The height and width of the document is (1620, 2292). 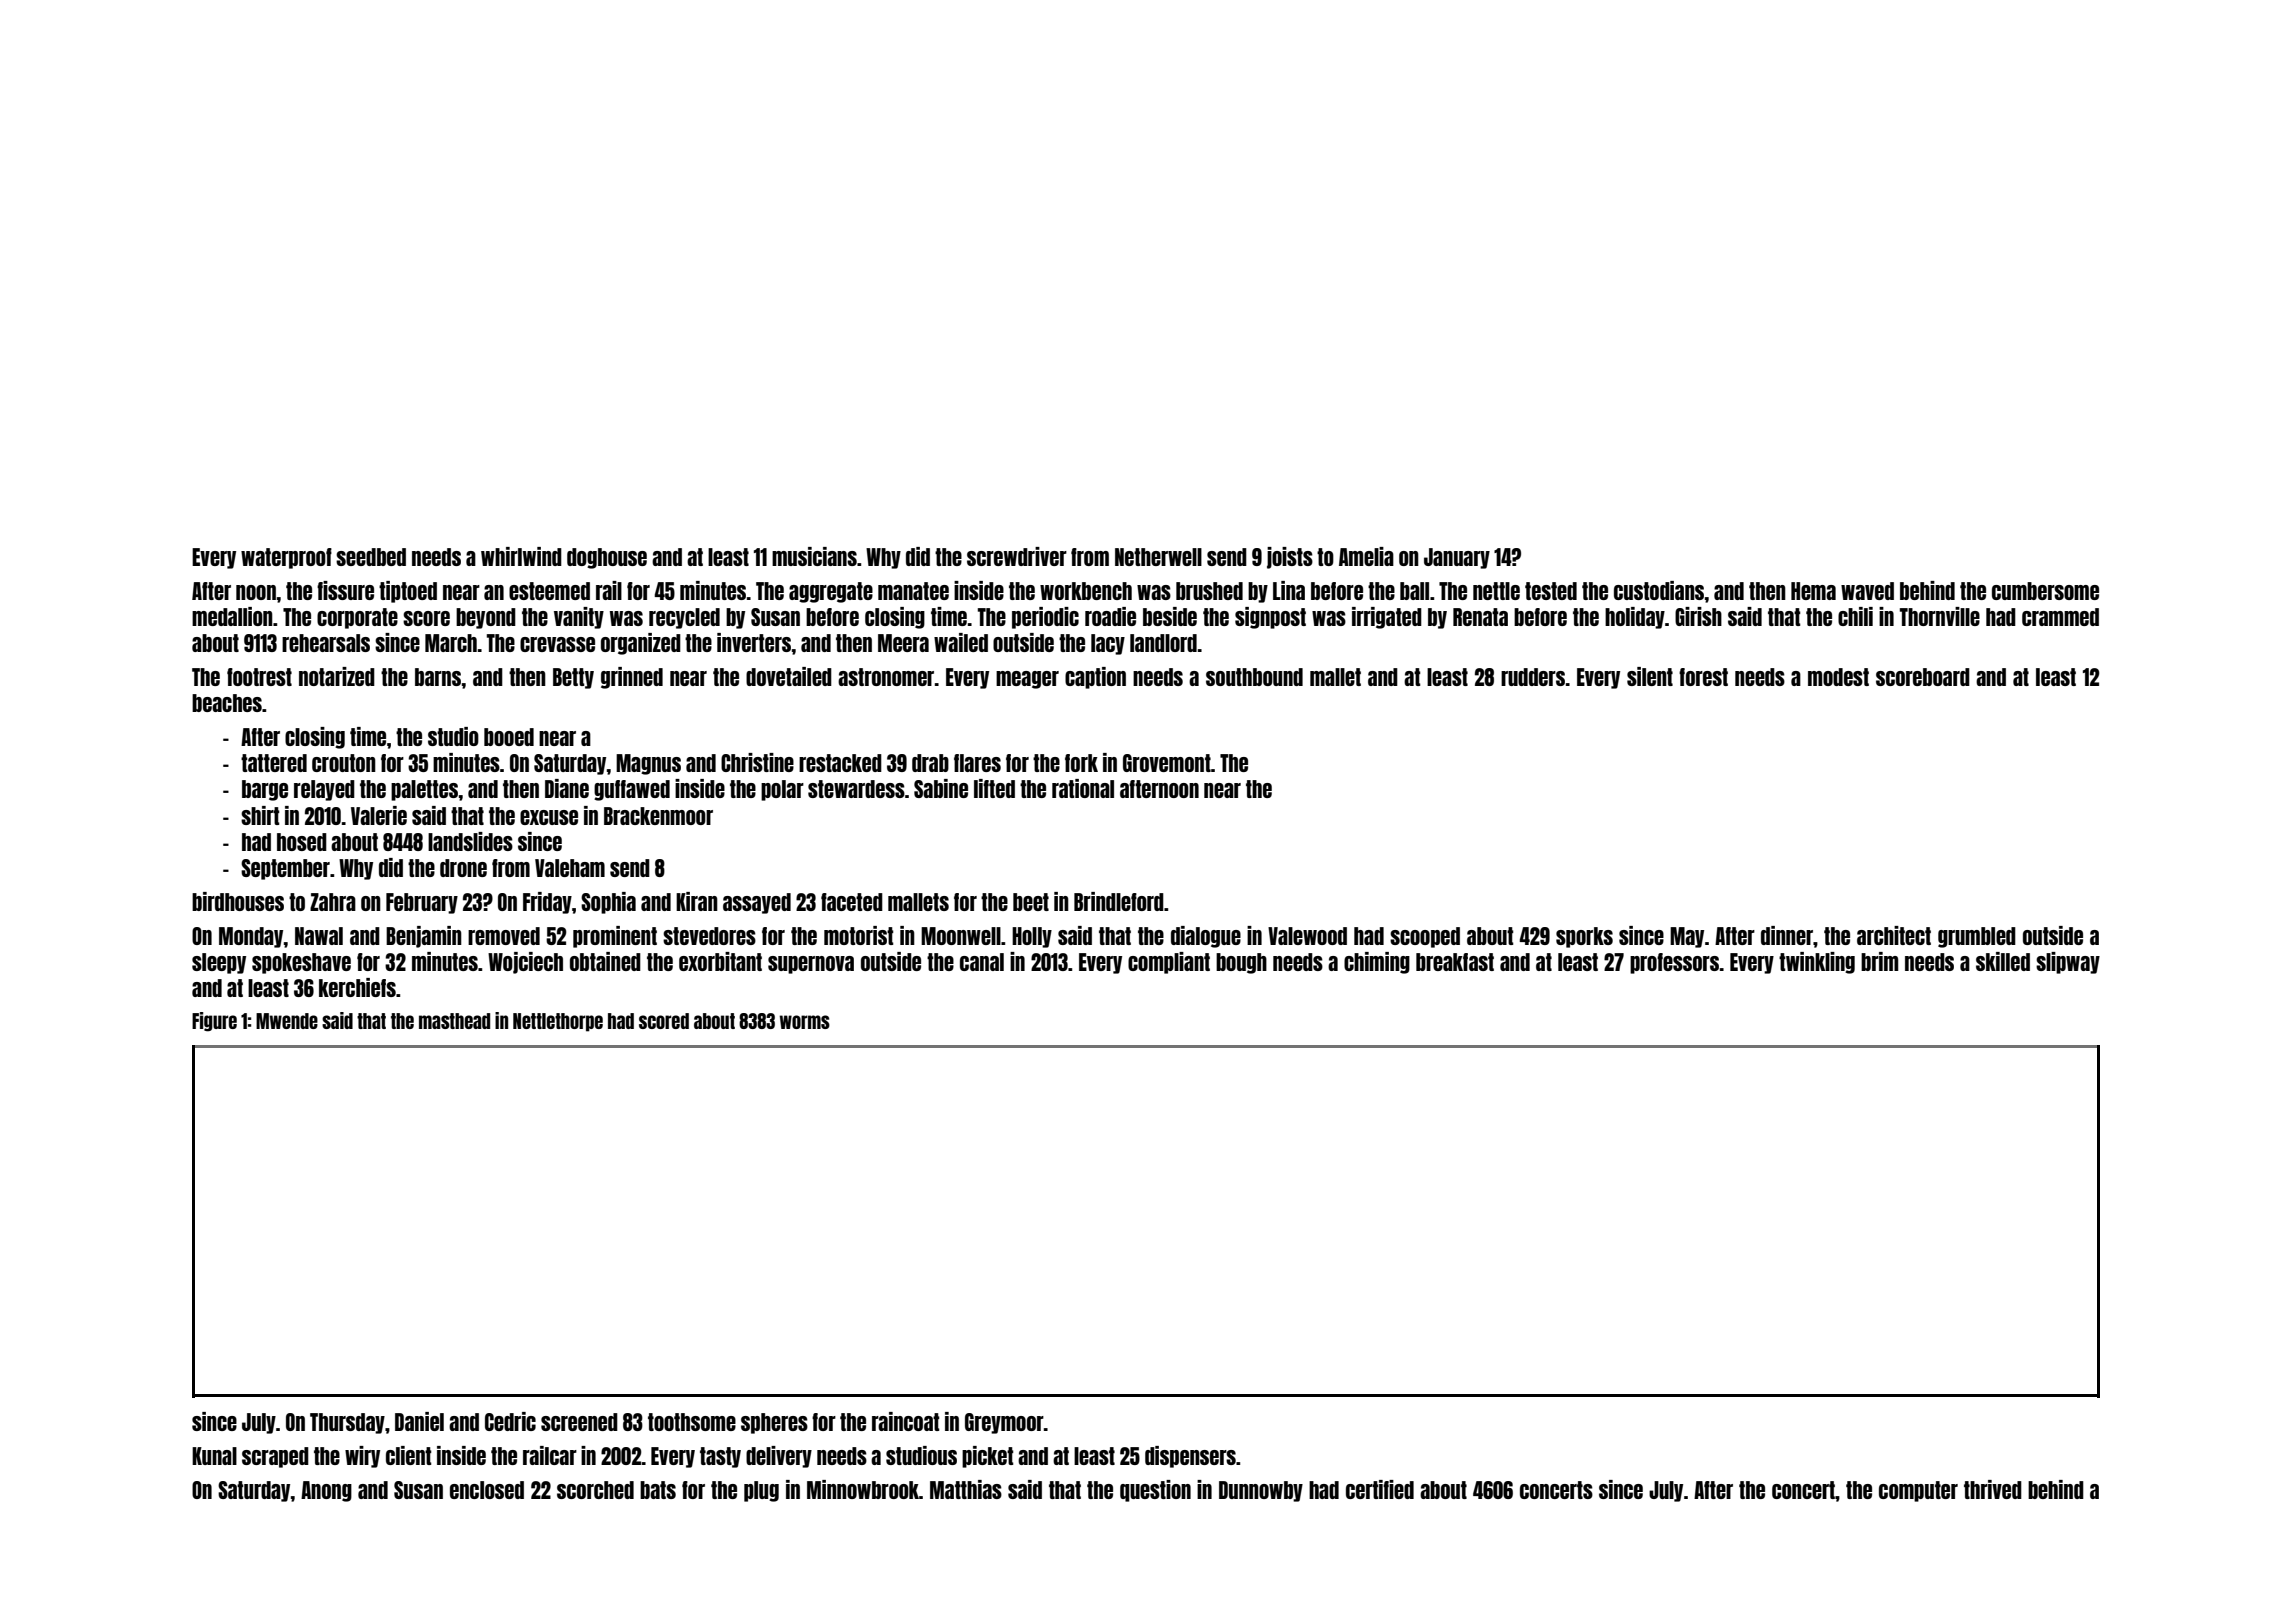 I want to click on scorched, so click(x=595, y=1490).
